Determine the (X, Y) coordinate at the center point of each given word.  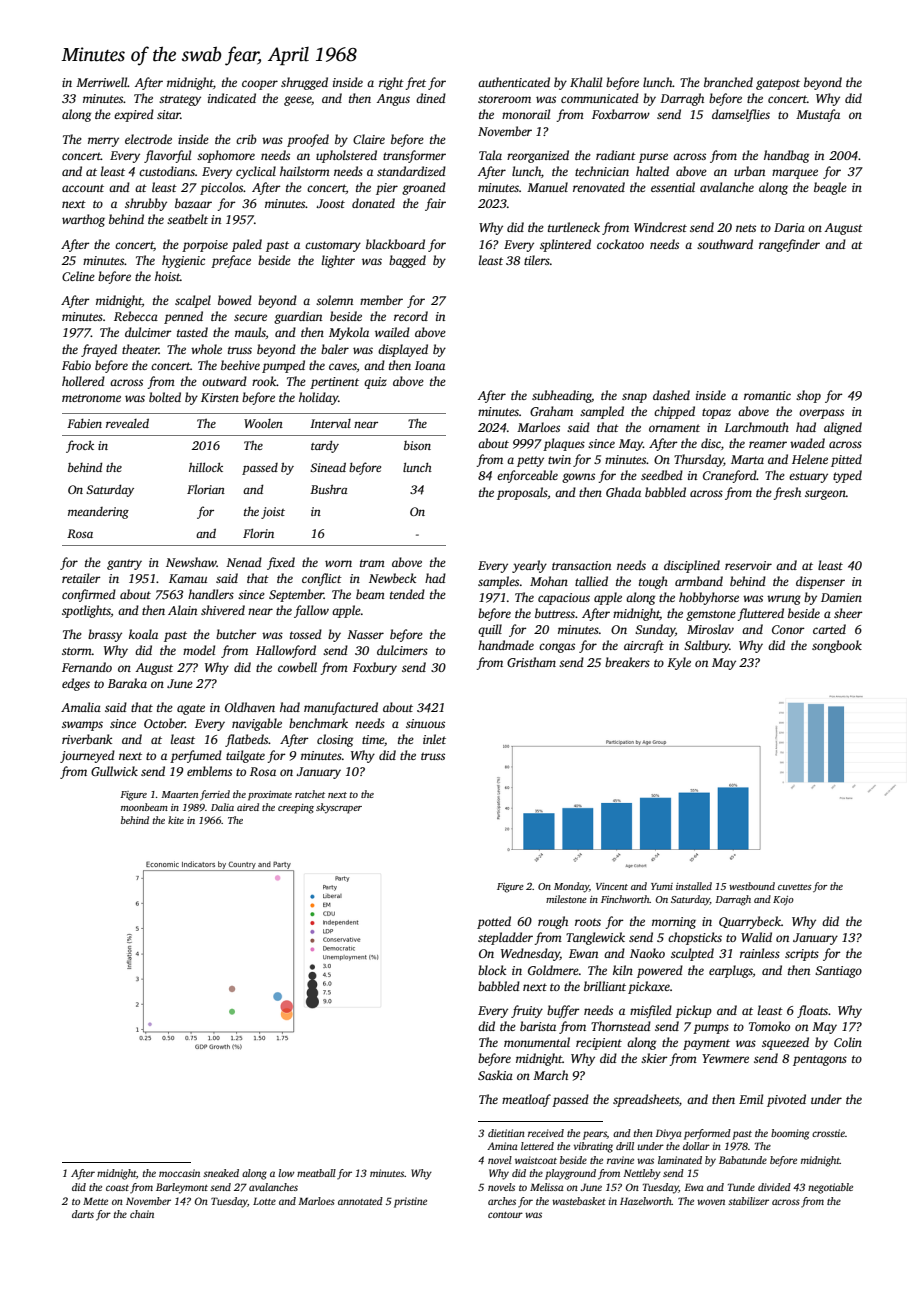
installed (694, 886)
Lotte (264, 1201)
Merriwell (102, 82)
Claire (369, 139)
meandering (98, 513)
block (492, 970)
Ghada (623, 492)
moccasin (179, 1173)
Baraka (127, 683)
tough (653, 582)
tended (407, 594)
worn (338, 563)
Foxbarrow (621, 114)
